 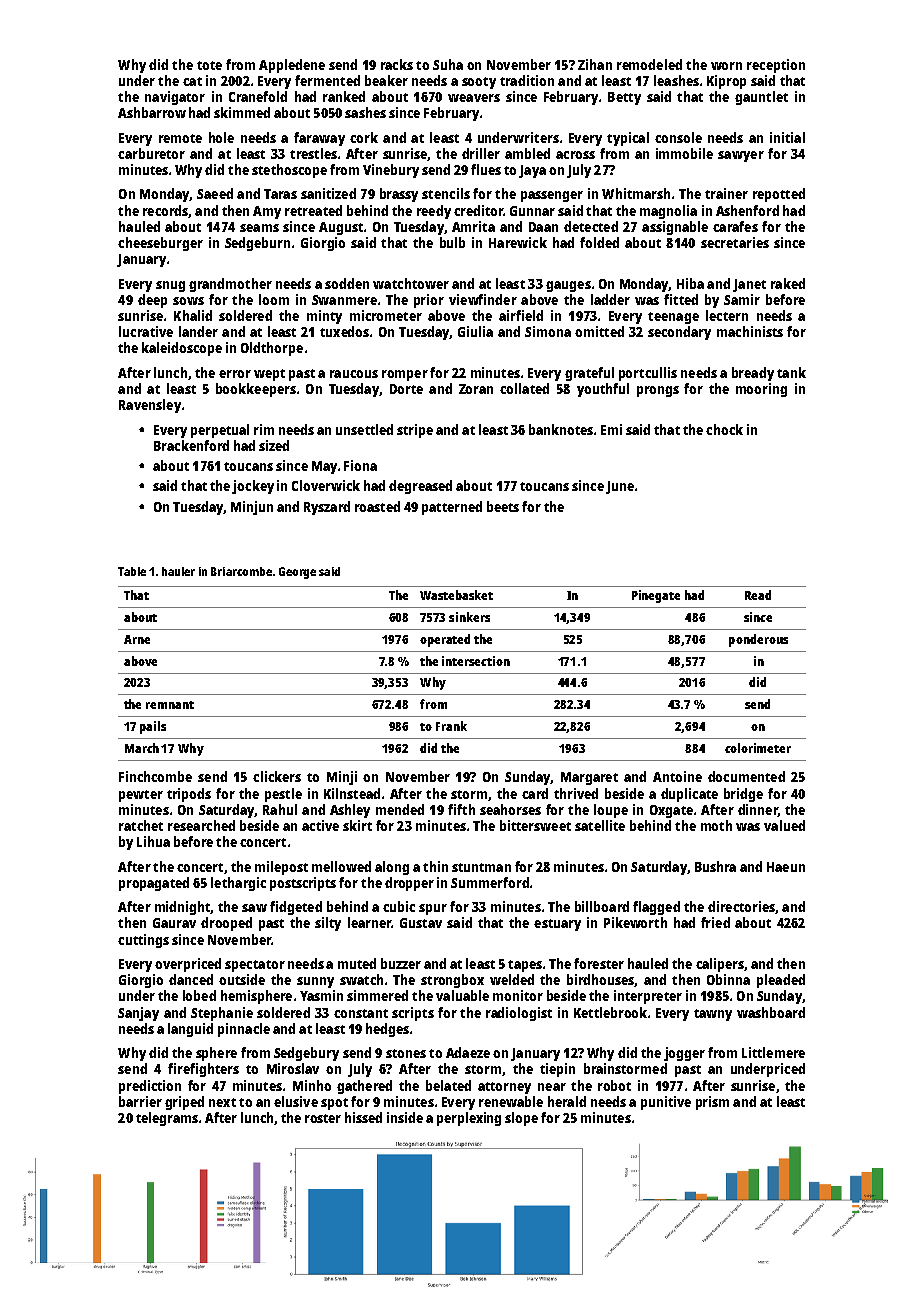 What do you see at coordinates (776, 66) in the page?
I see `reception` at bounding box center [776, 66].
